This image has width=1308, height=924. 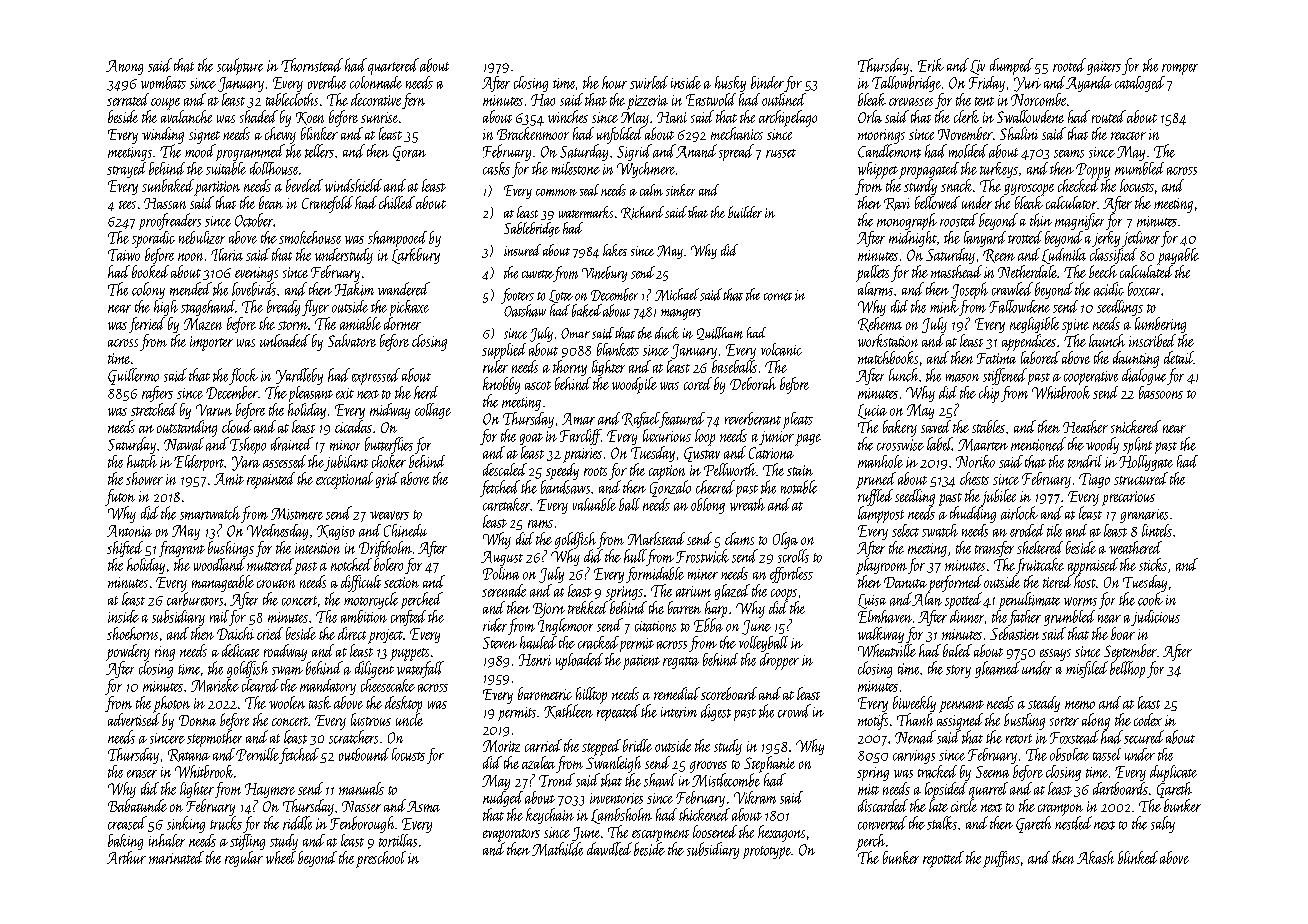 What do you see at coordinates (634, 385) in the image?
I see `woodpile` at bounding box center [634, 385].
